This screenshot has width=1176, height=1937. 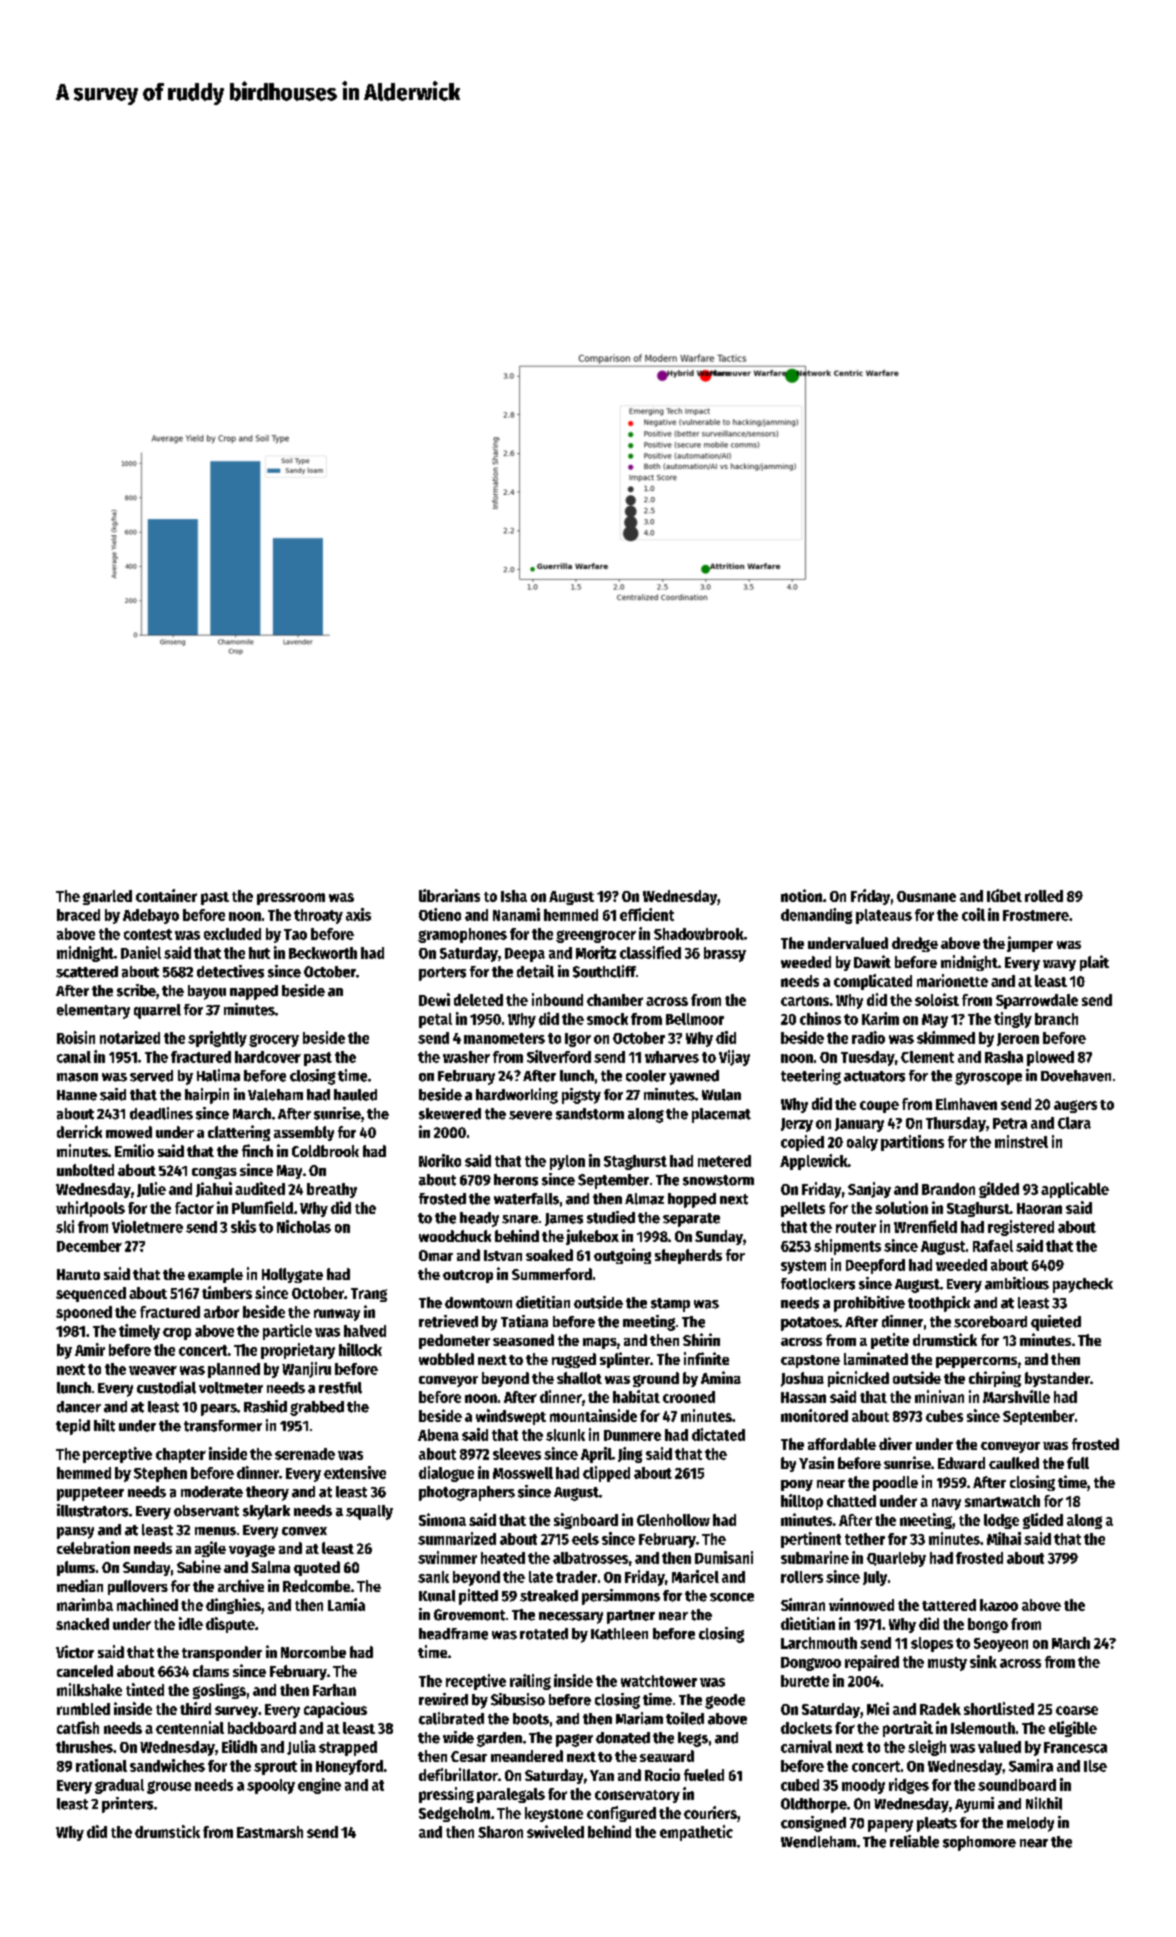 I want to click on napped, so click(x=254, y=992).
